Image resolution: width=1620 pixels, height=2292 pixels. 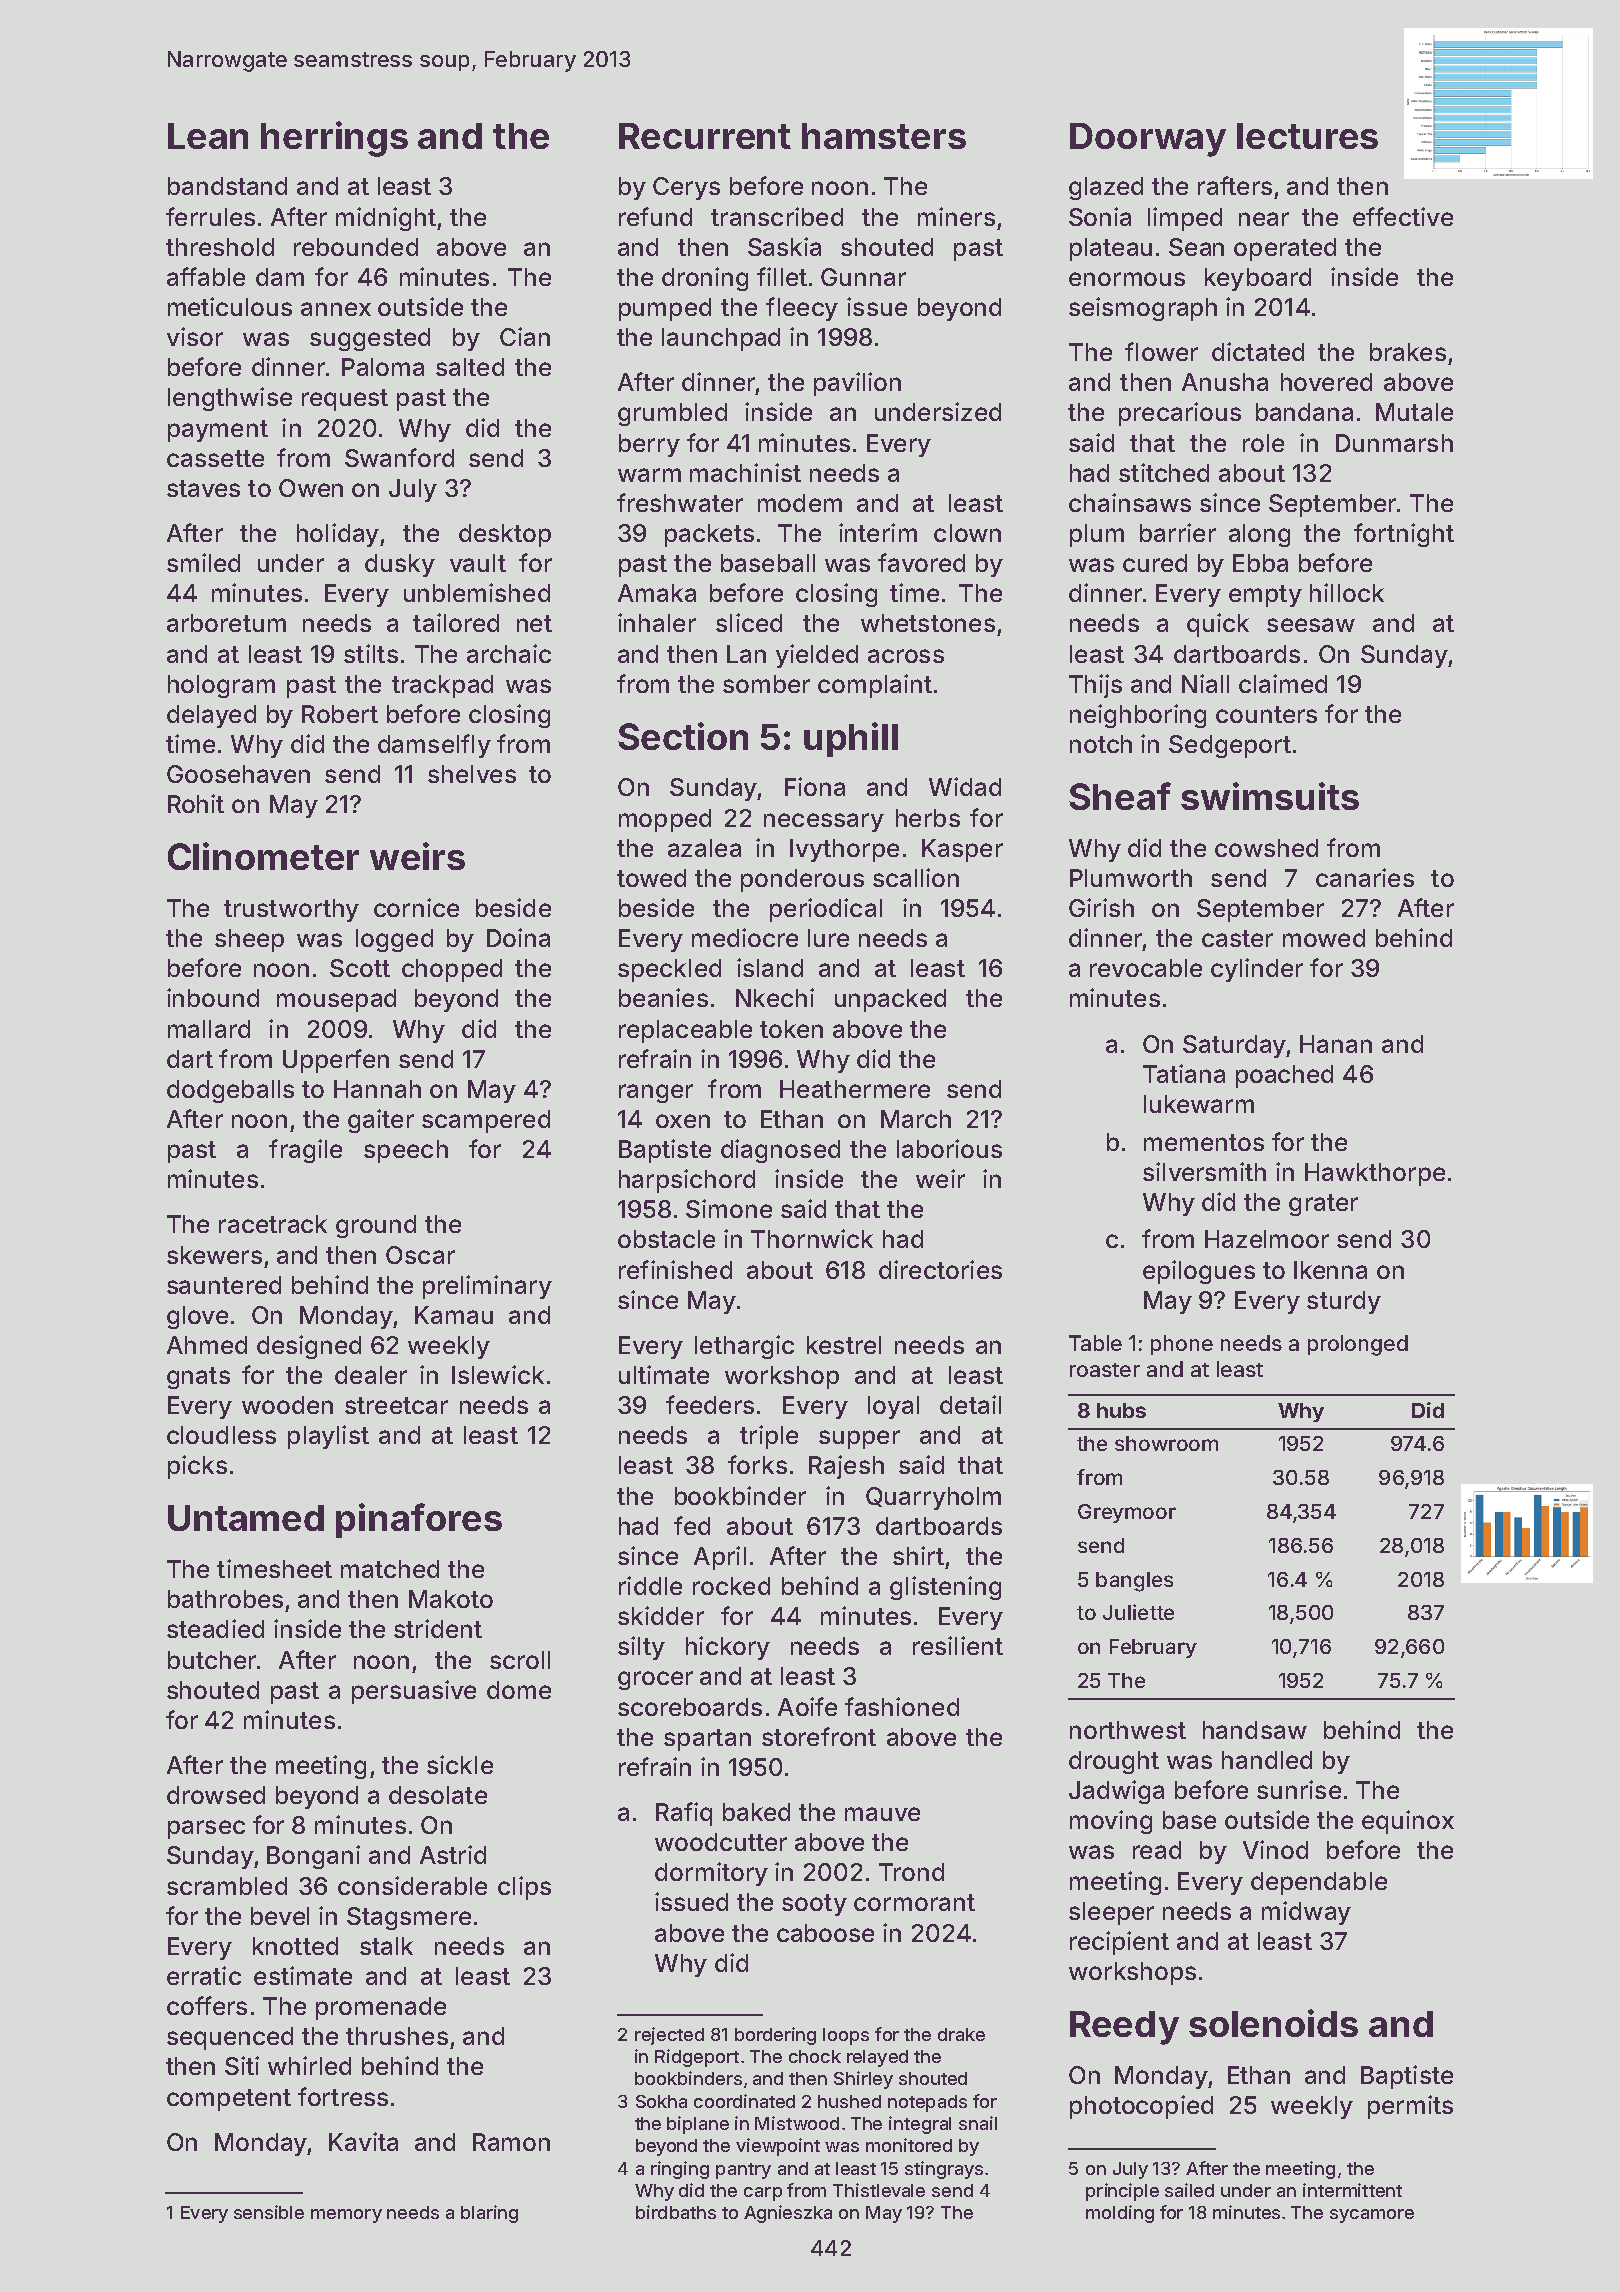 What do you see at coordinates (334, 139) in the screenshot?
I see `herrings` at bounding box center [334, 139].
